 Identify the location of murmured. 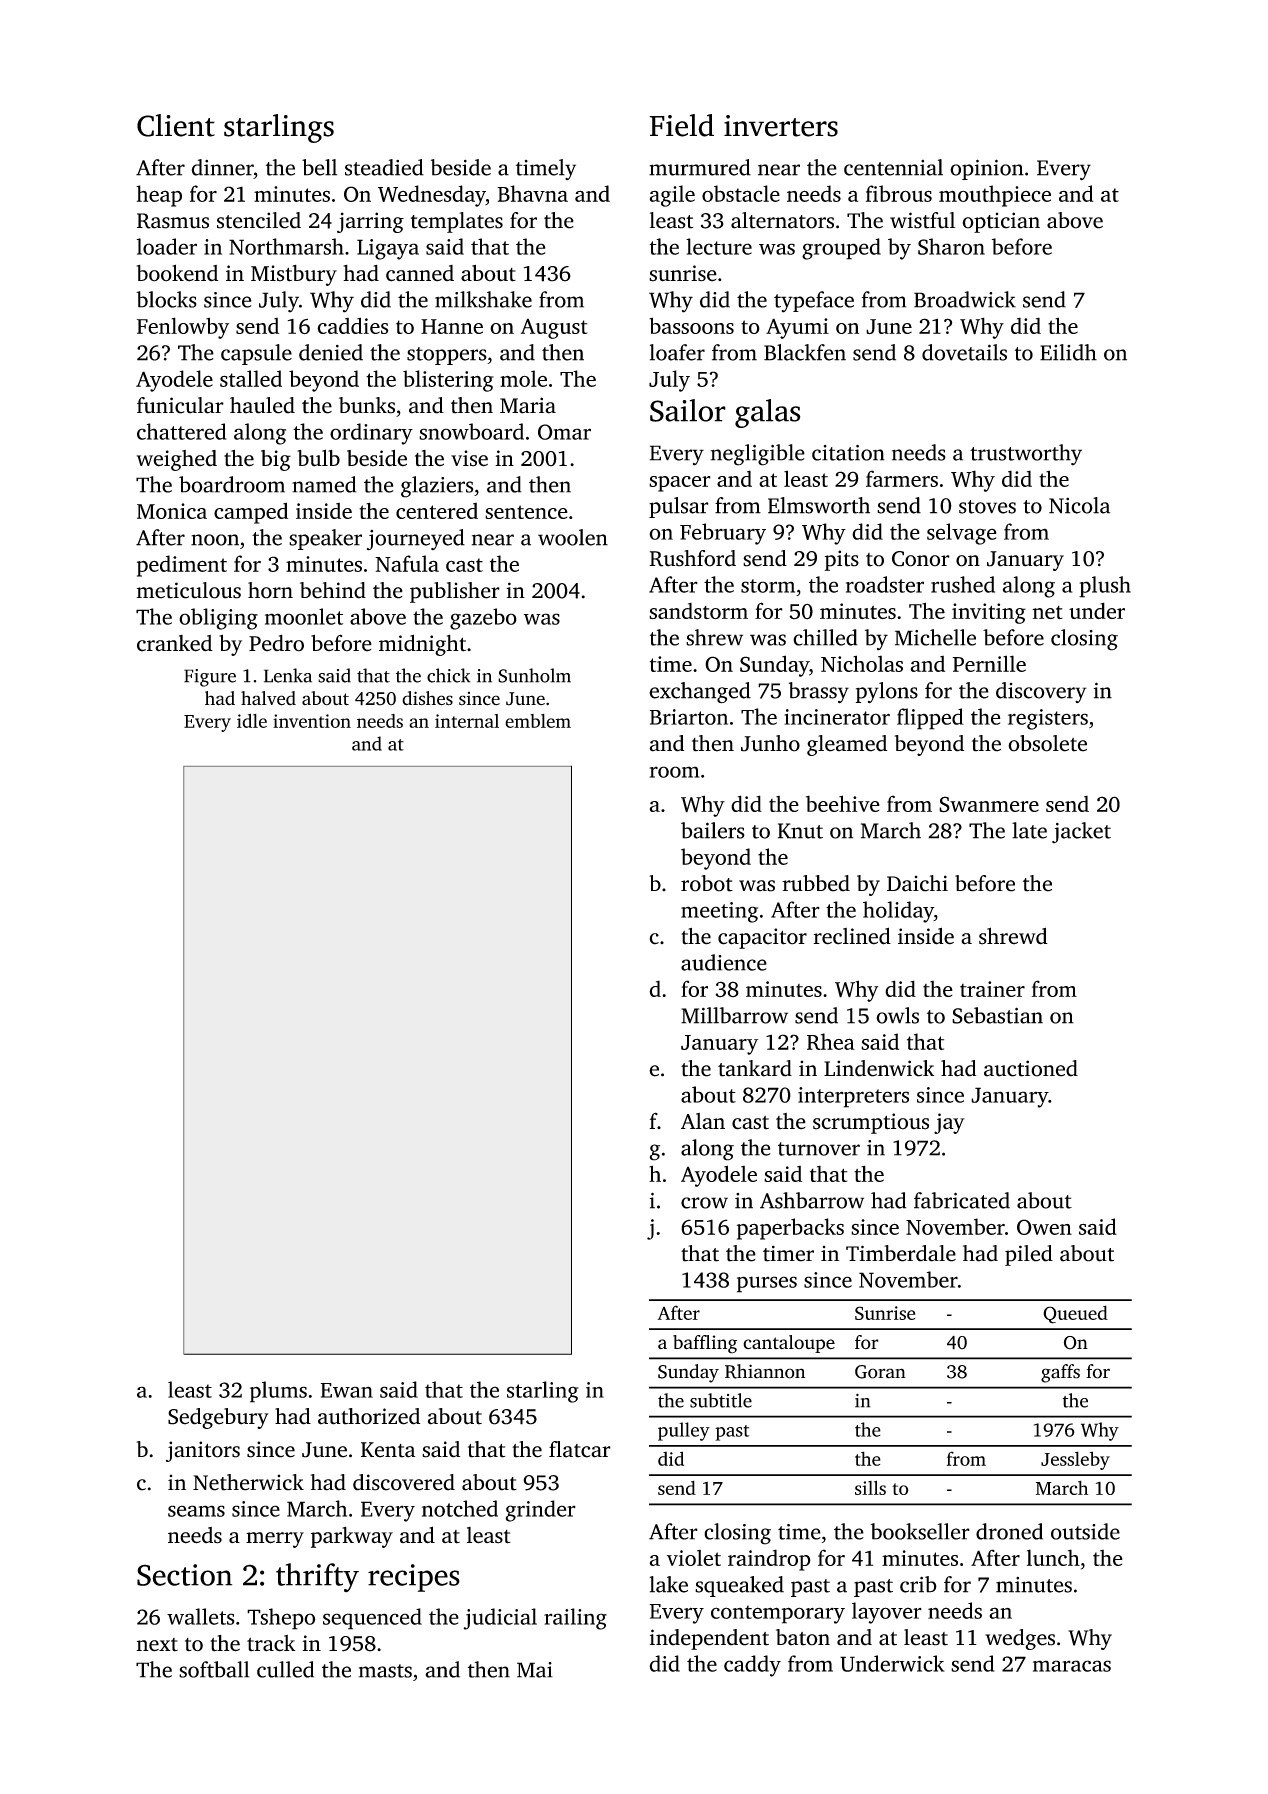
(700, 167).
